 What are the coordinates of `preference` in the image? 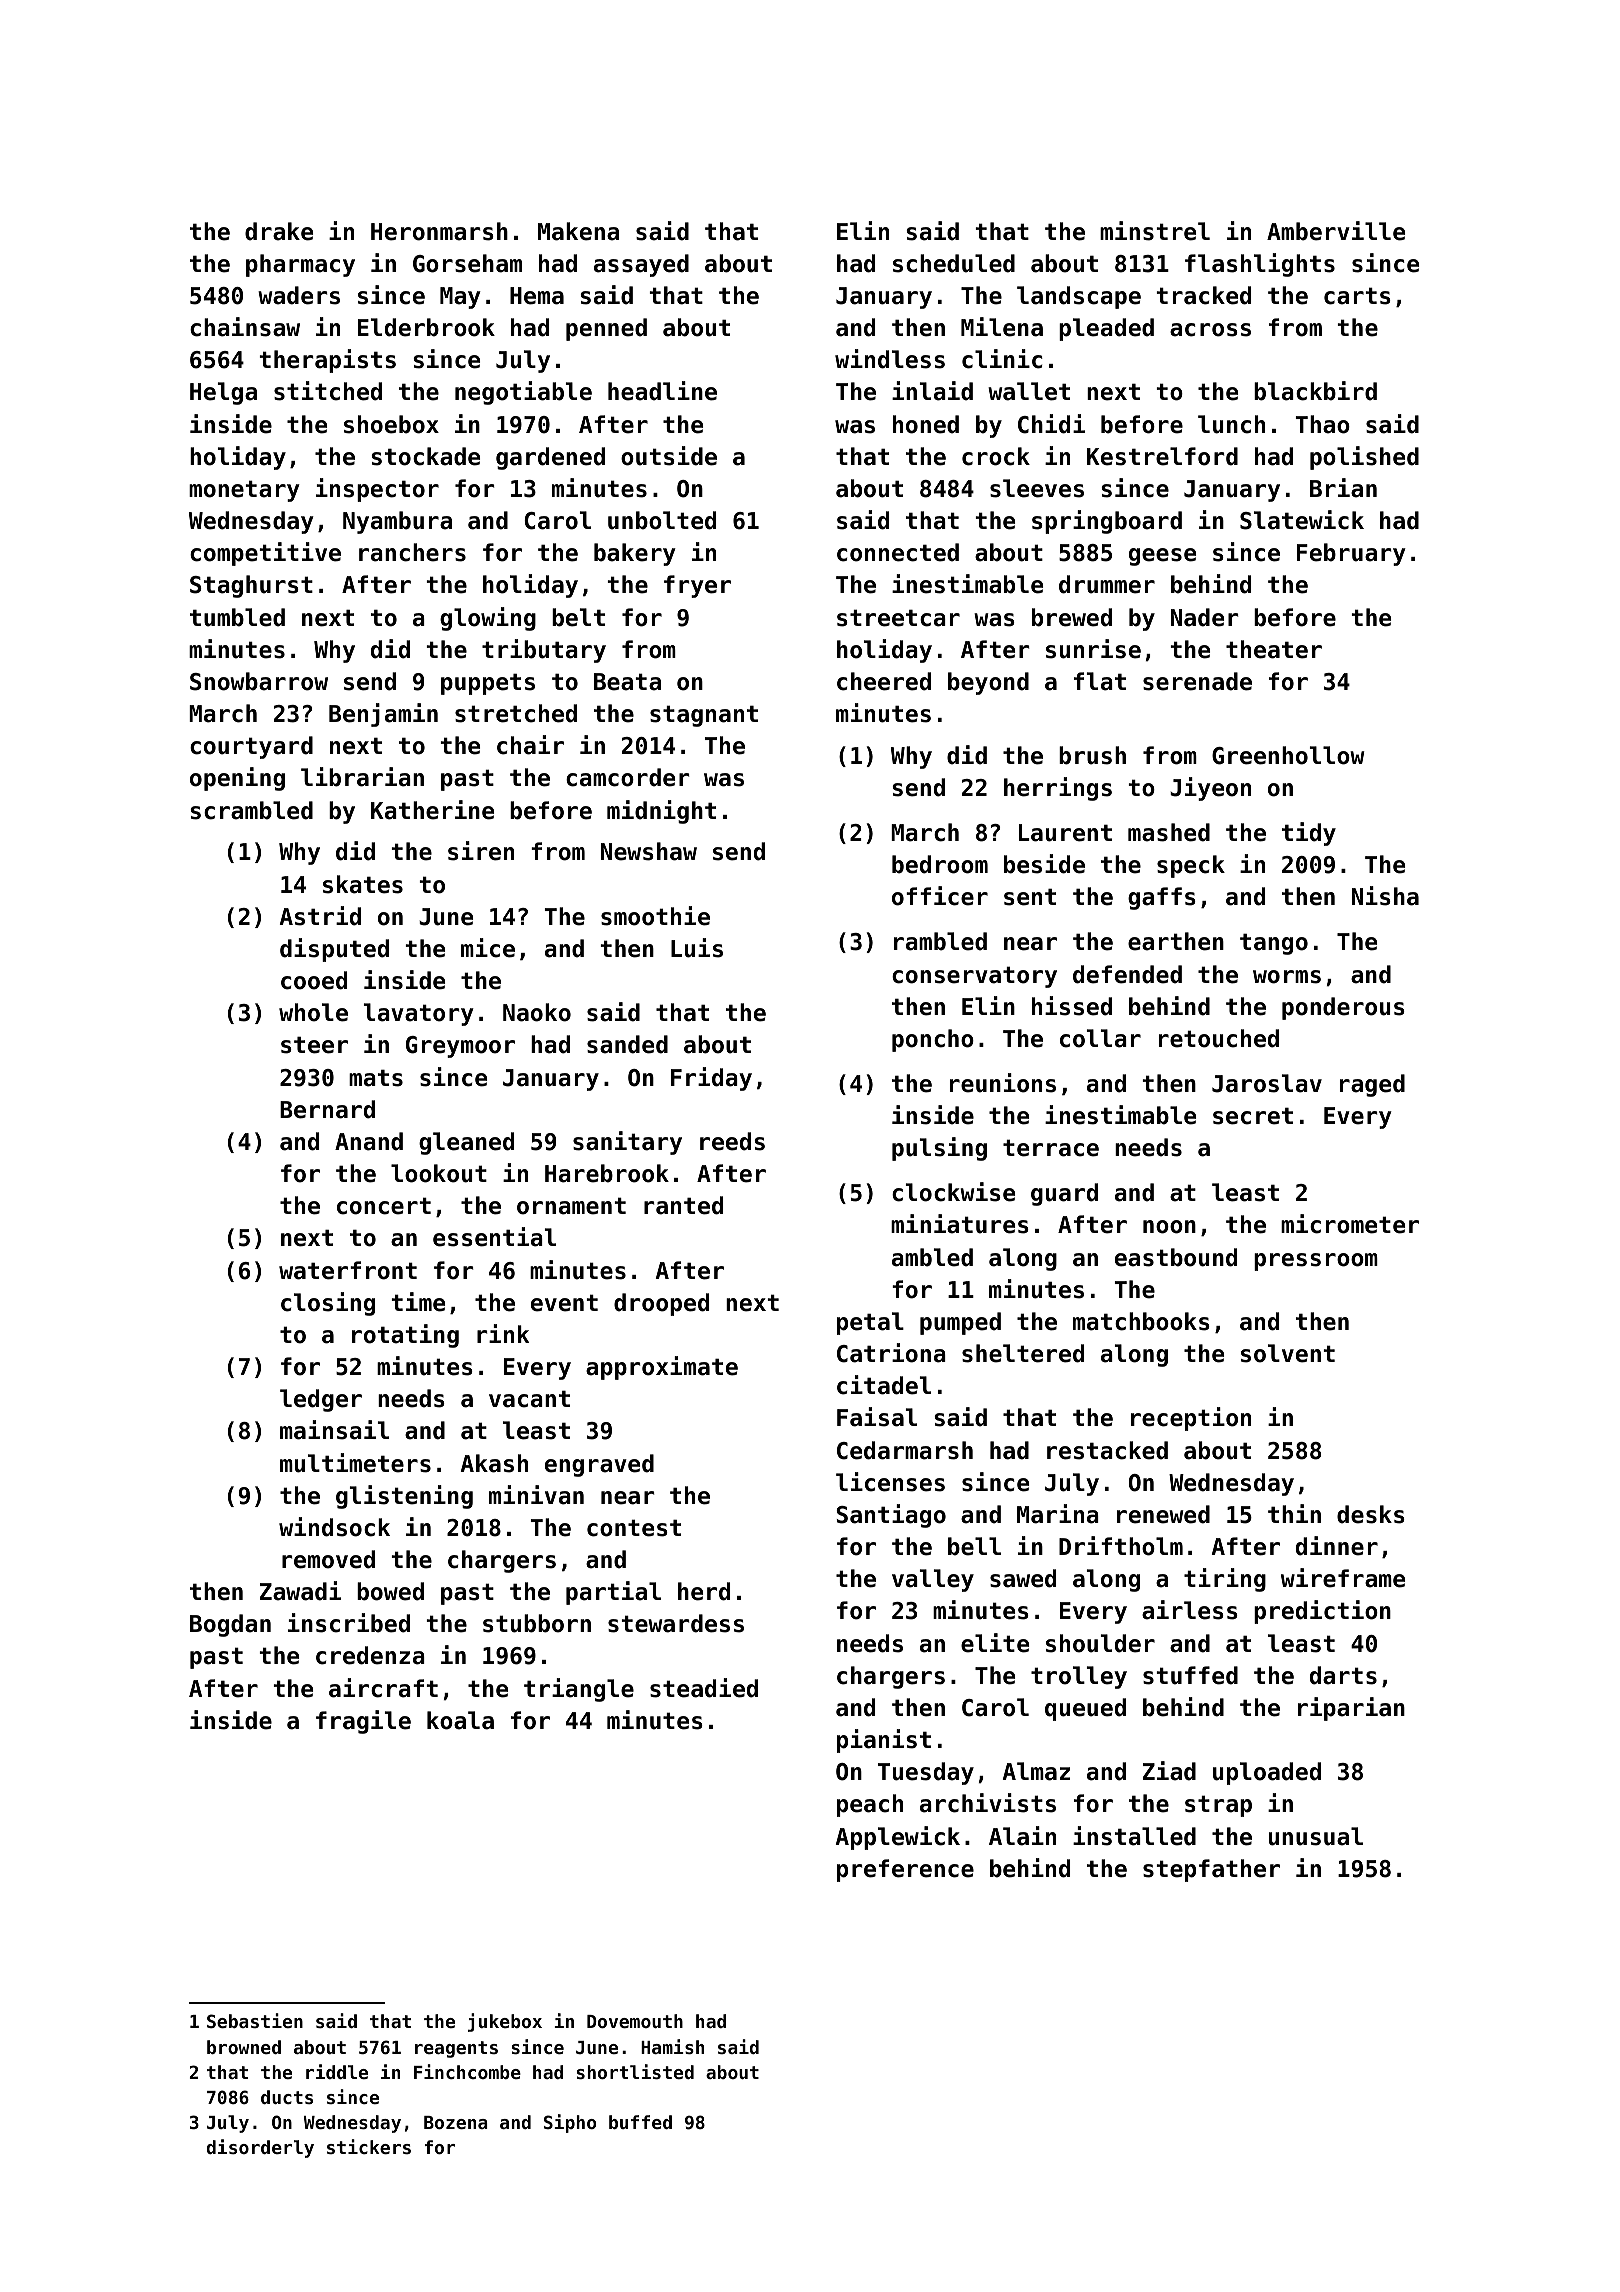 It's located at (905, 1870).
